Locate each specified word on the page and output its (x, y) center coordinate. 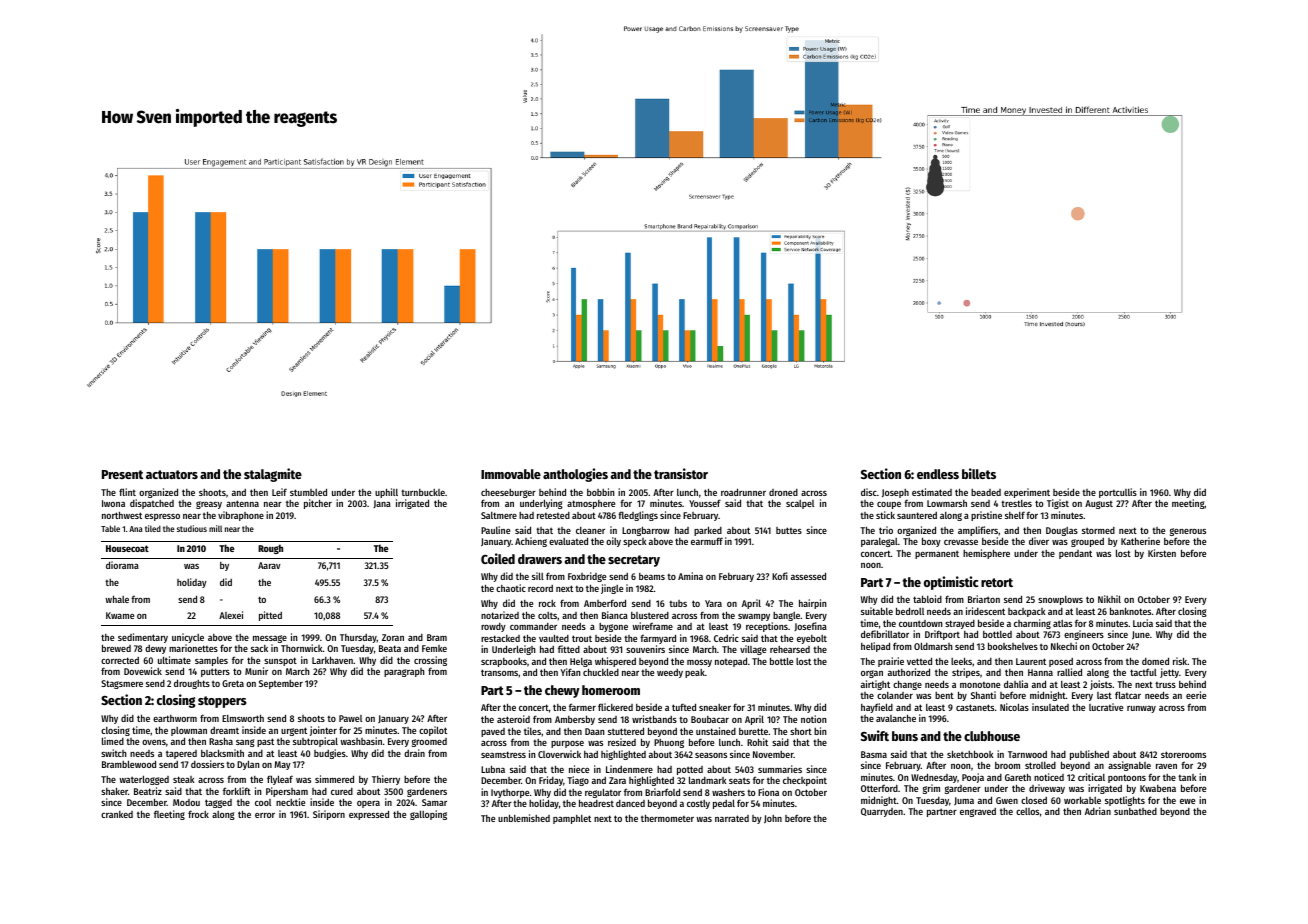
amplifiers (978, 531)
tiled (153, 528)
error (265, 815)
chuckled (601, 672)
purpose (567, 744)
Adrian (1098, 811)
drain (414, 753)
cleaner (590, 530)
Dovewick (143, 671)
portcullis (1118, 493)
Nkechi (1064, 646)
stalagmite (273, 475)
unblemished (524, 818)
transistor (681, 473)
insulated (1050, 707)
